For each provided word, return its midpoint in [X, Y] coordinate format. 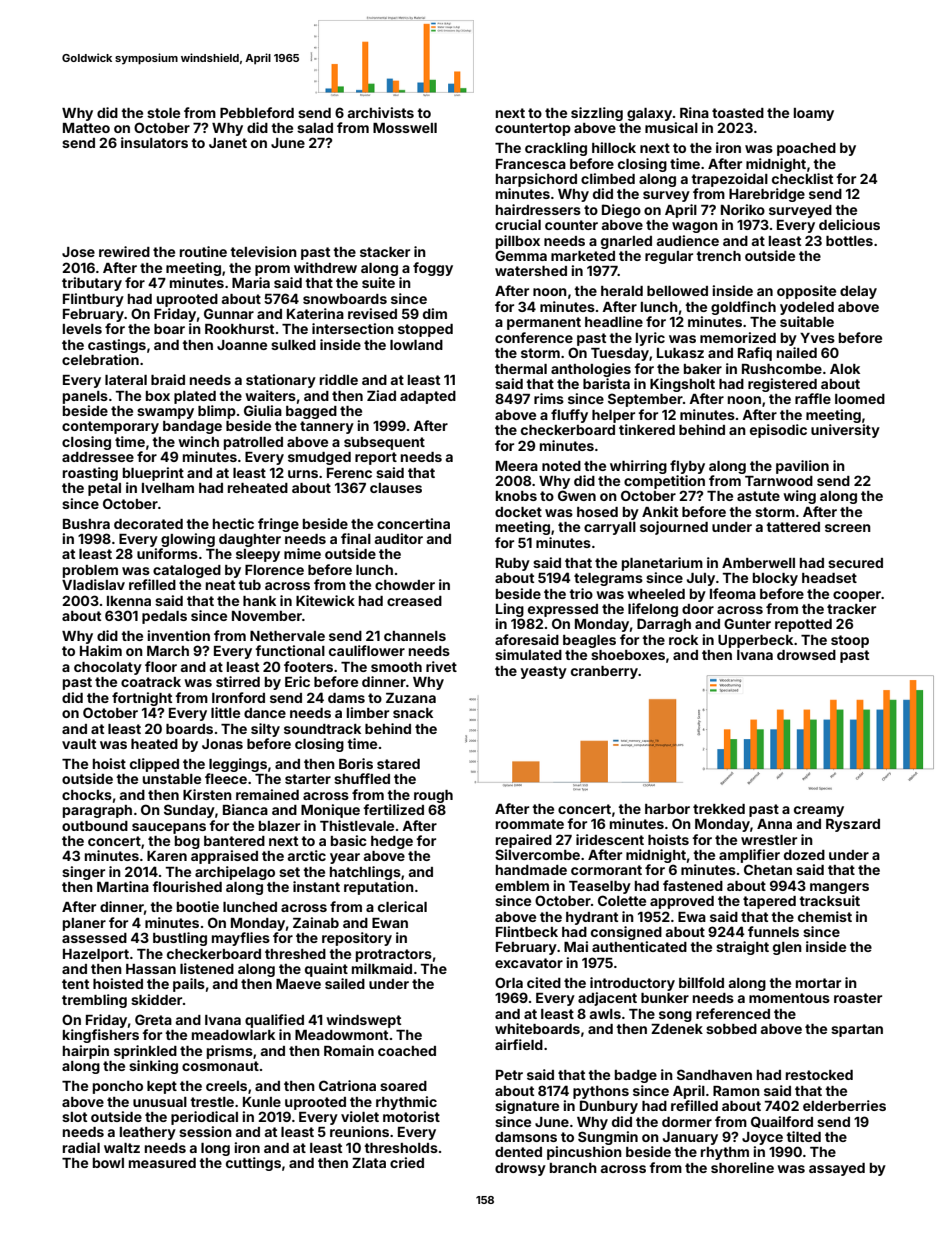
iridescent [610, 839]
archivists [380, 112]
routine [203, 251]
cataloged [187, 571]
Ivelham [168, 488]
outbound [95, 826]
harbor [667, 809]
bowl [108, 1163]
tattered [793, 527]
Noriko [743, 209]
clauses [396, 488]
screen [848, 528]
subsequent [384, 443]
